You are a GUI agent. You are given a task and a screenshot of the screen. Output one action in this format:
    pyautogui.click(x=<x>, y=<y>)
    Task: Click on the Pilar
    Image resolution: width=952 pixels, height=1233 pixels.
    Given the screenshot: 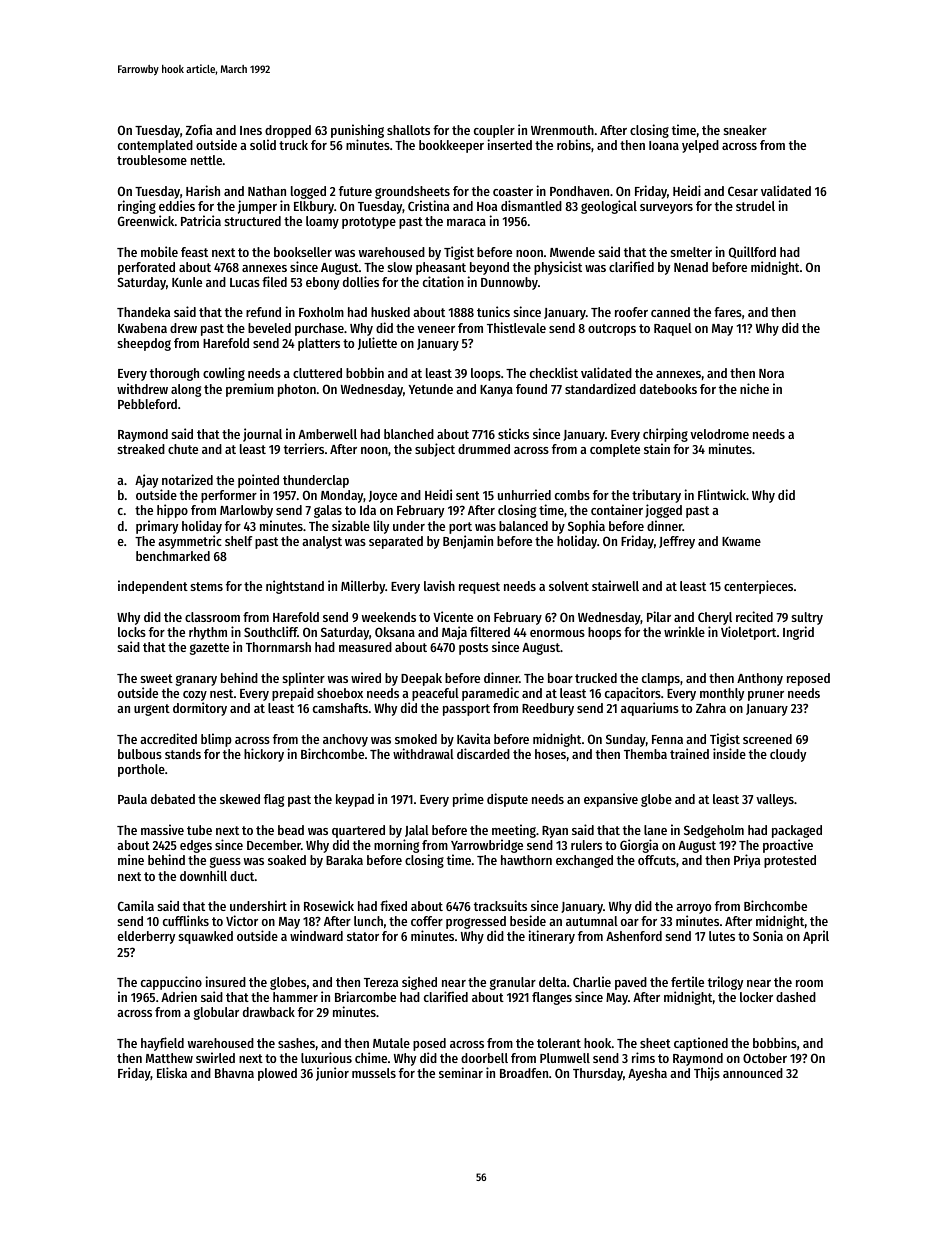 What is the action you would take?
    pyautogui.click(x=659, y=616)
